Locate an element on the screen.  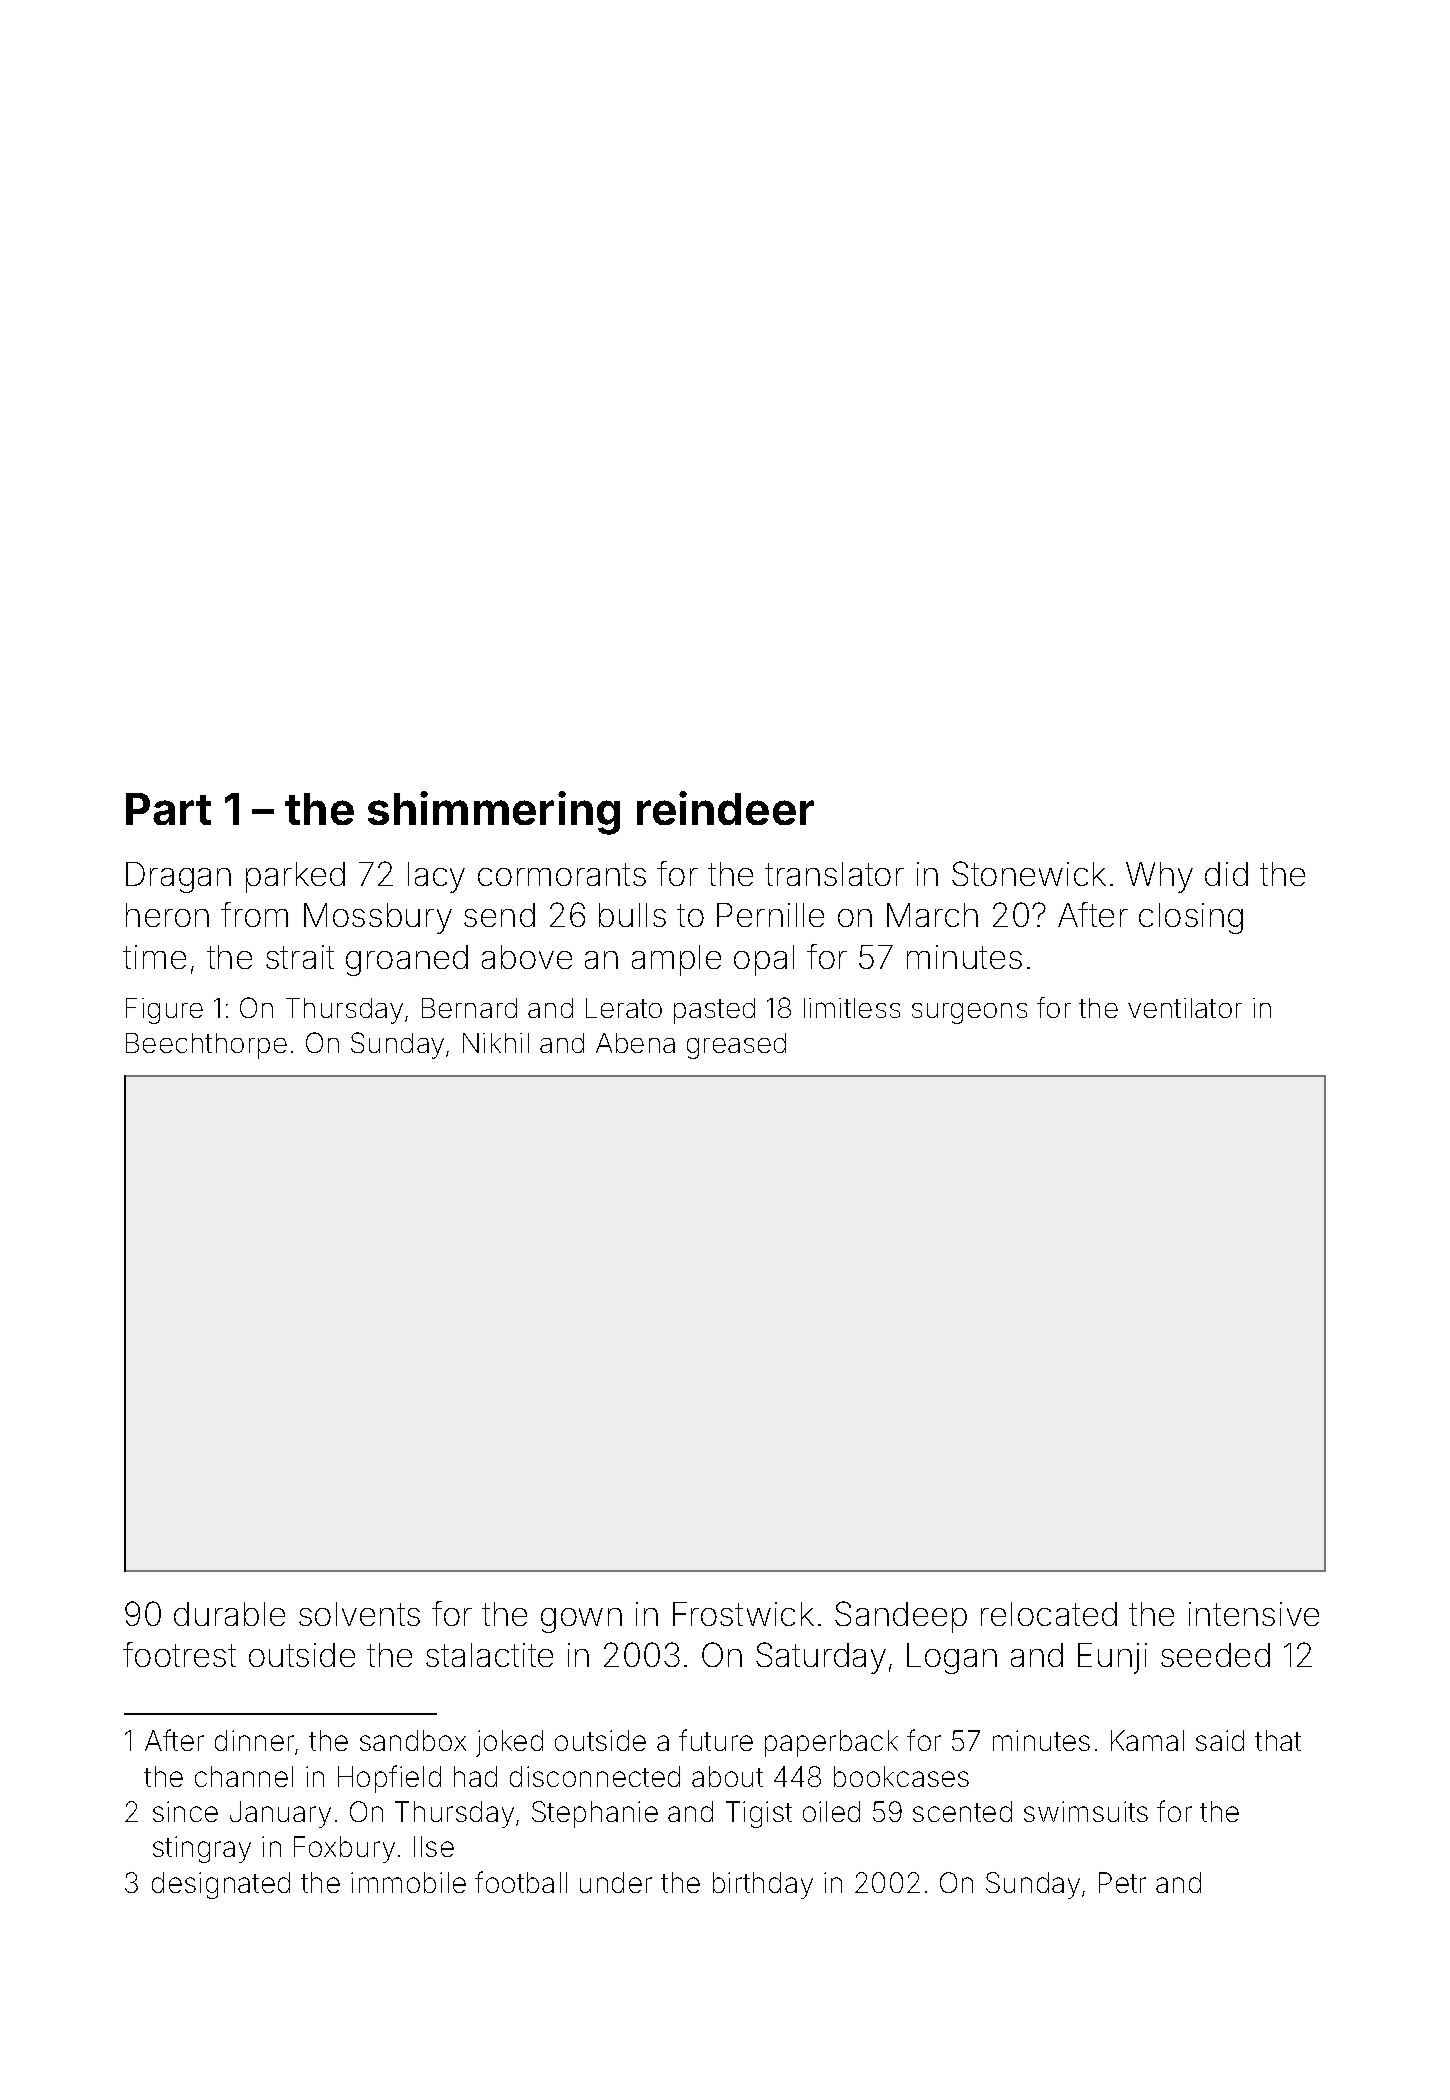
Beechthorpe is located at coordinates (206, 1046).
